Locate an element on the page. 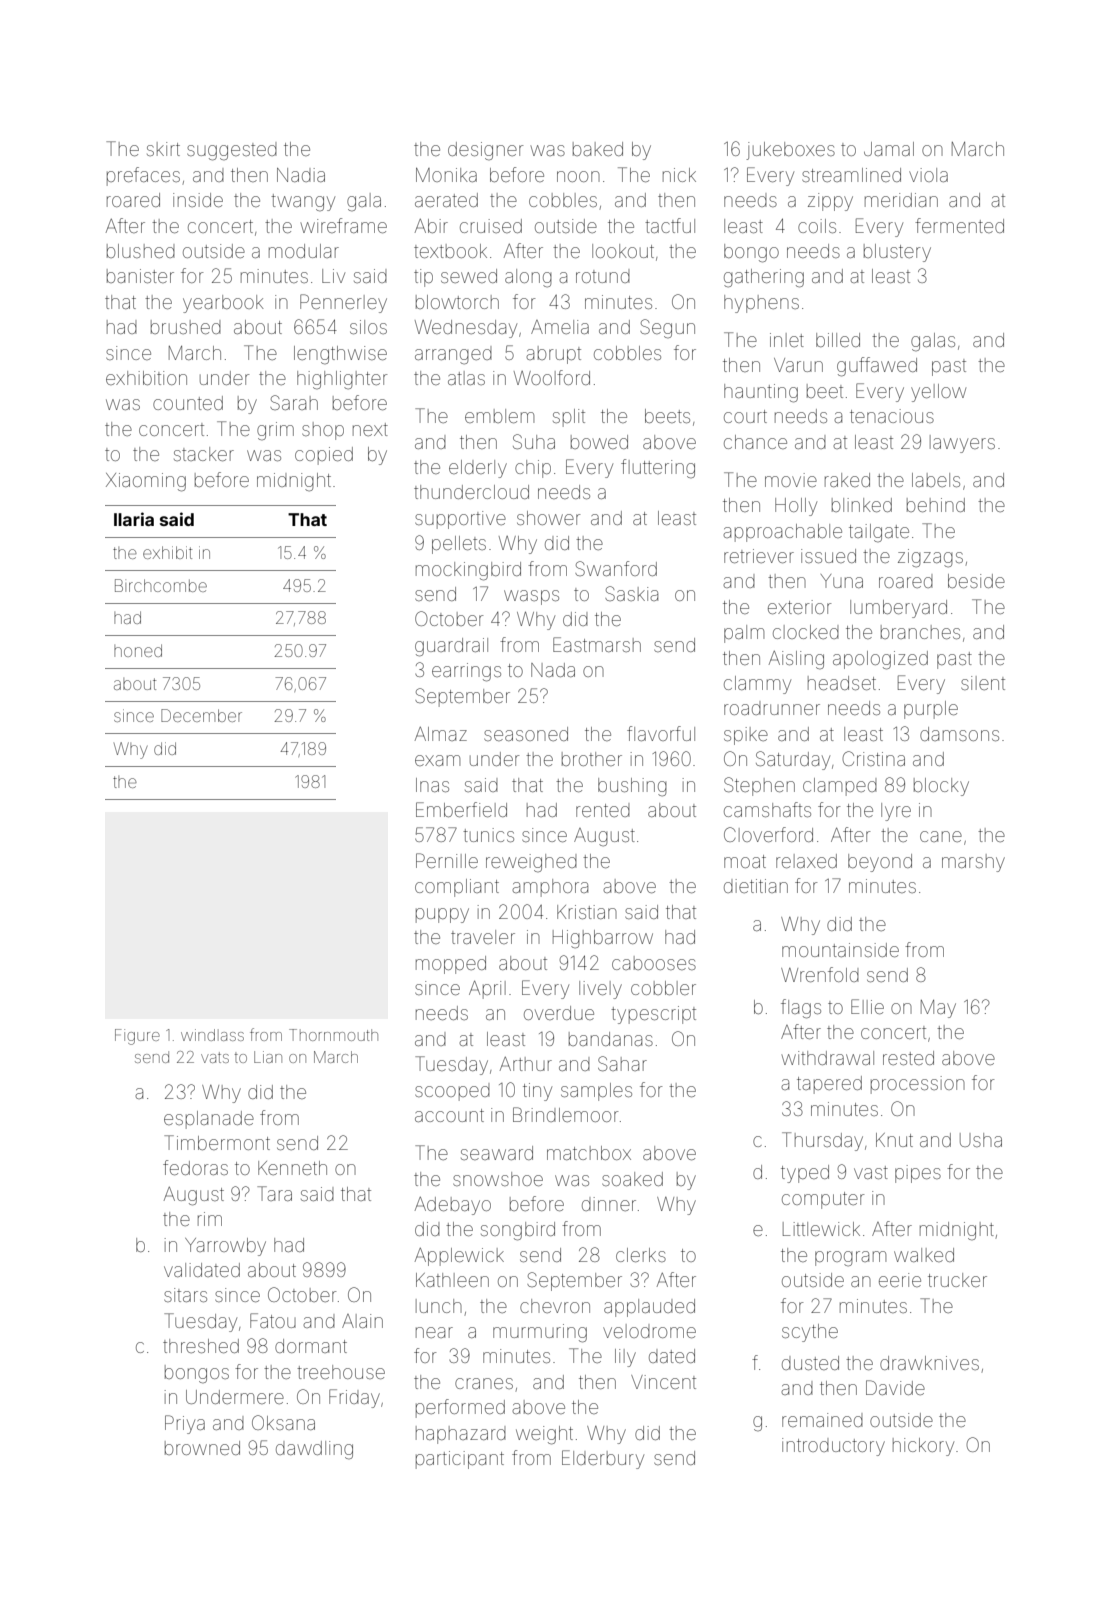 Image resolution: width=1111 pixels, height=1610 pixels. Wrenfold is located at coordinates (820, 974).
